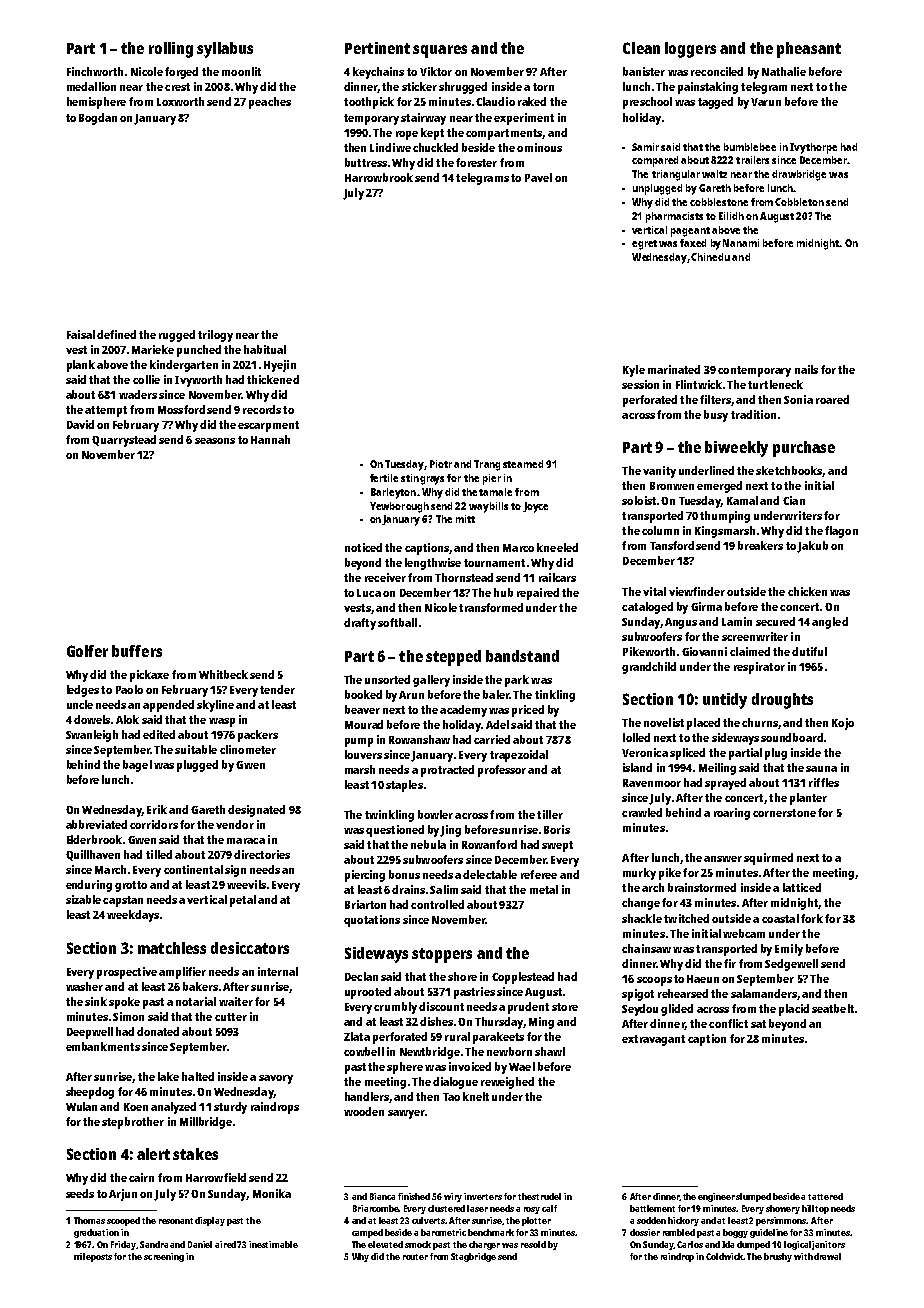 The width and height of the screenshot is (924, 1308). What do you see at coordinates (440, 51) in the screenshot?
I see `squares` at bounding box center [440, 51].
